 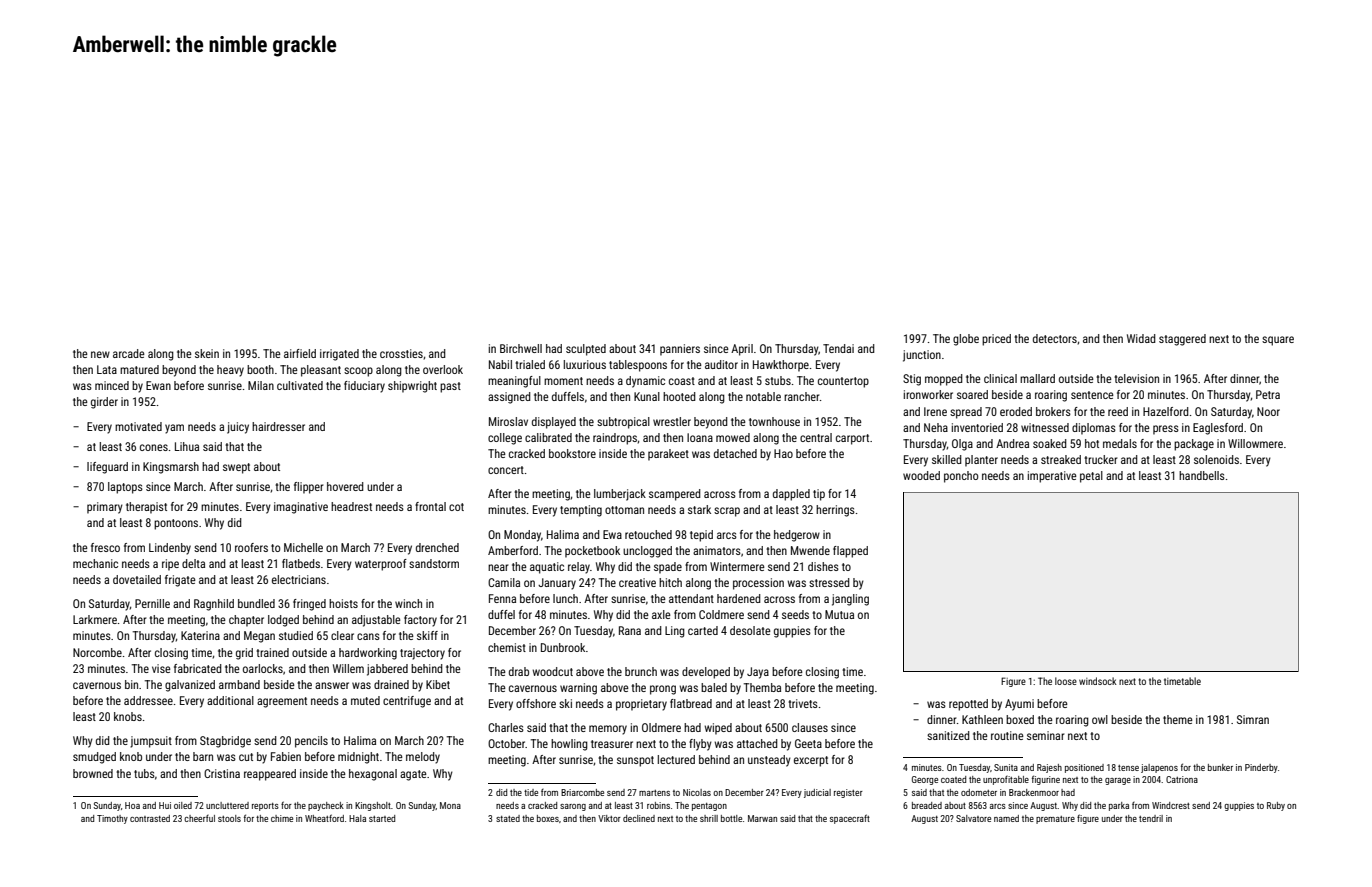 I want to click on oiled, so click(x=183, y=805).
